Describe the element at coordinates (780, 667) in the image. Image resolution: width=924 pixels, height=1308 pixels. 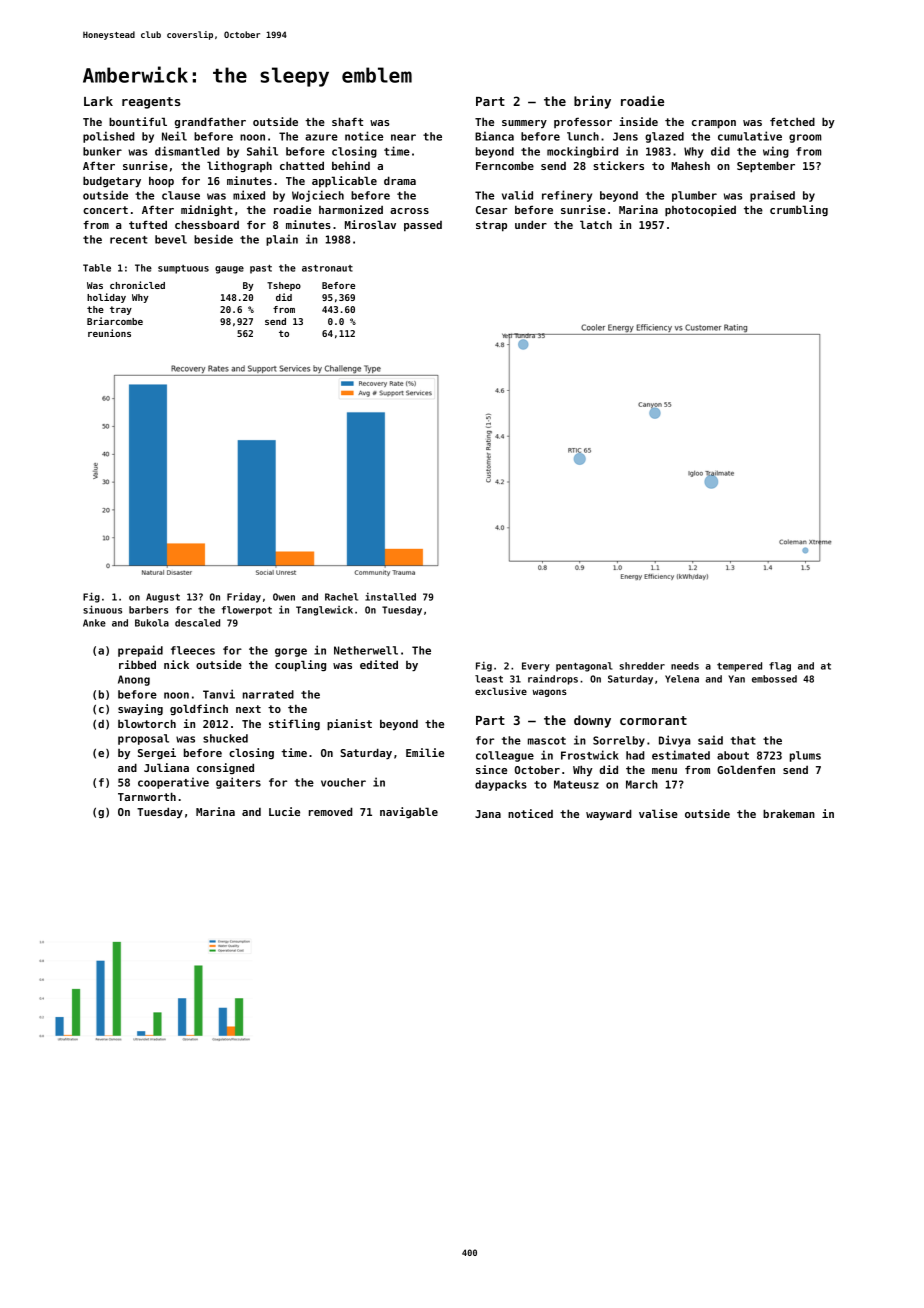
I see `flag` at that location.
